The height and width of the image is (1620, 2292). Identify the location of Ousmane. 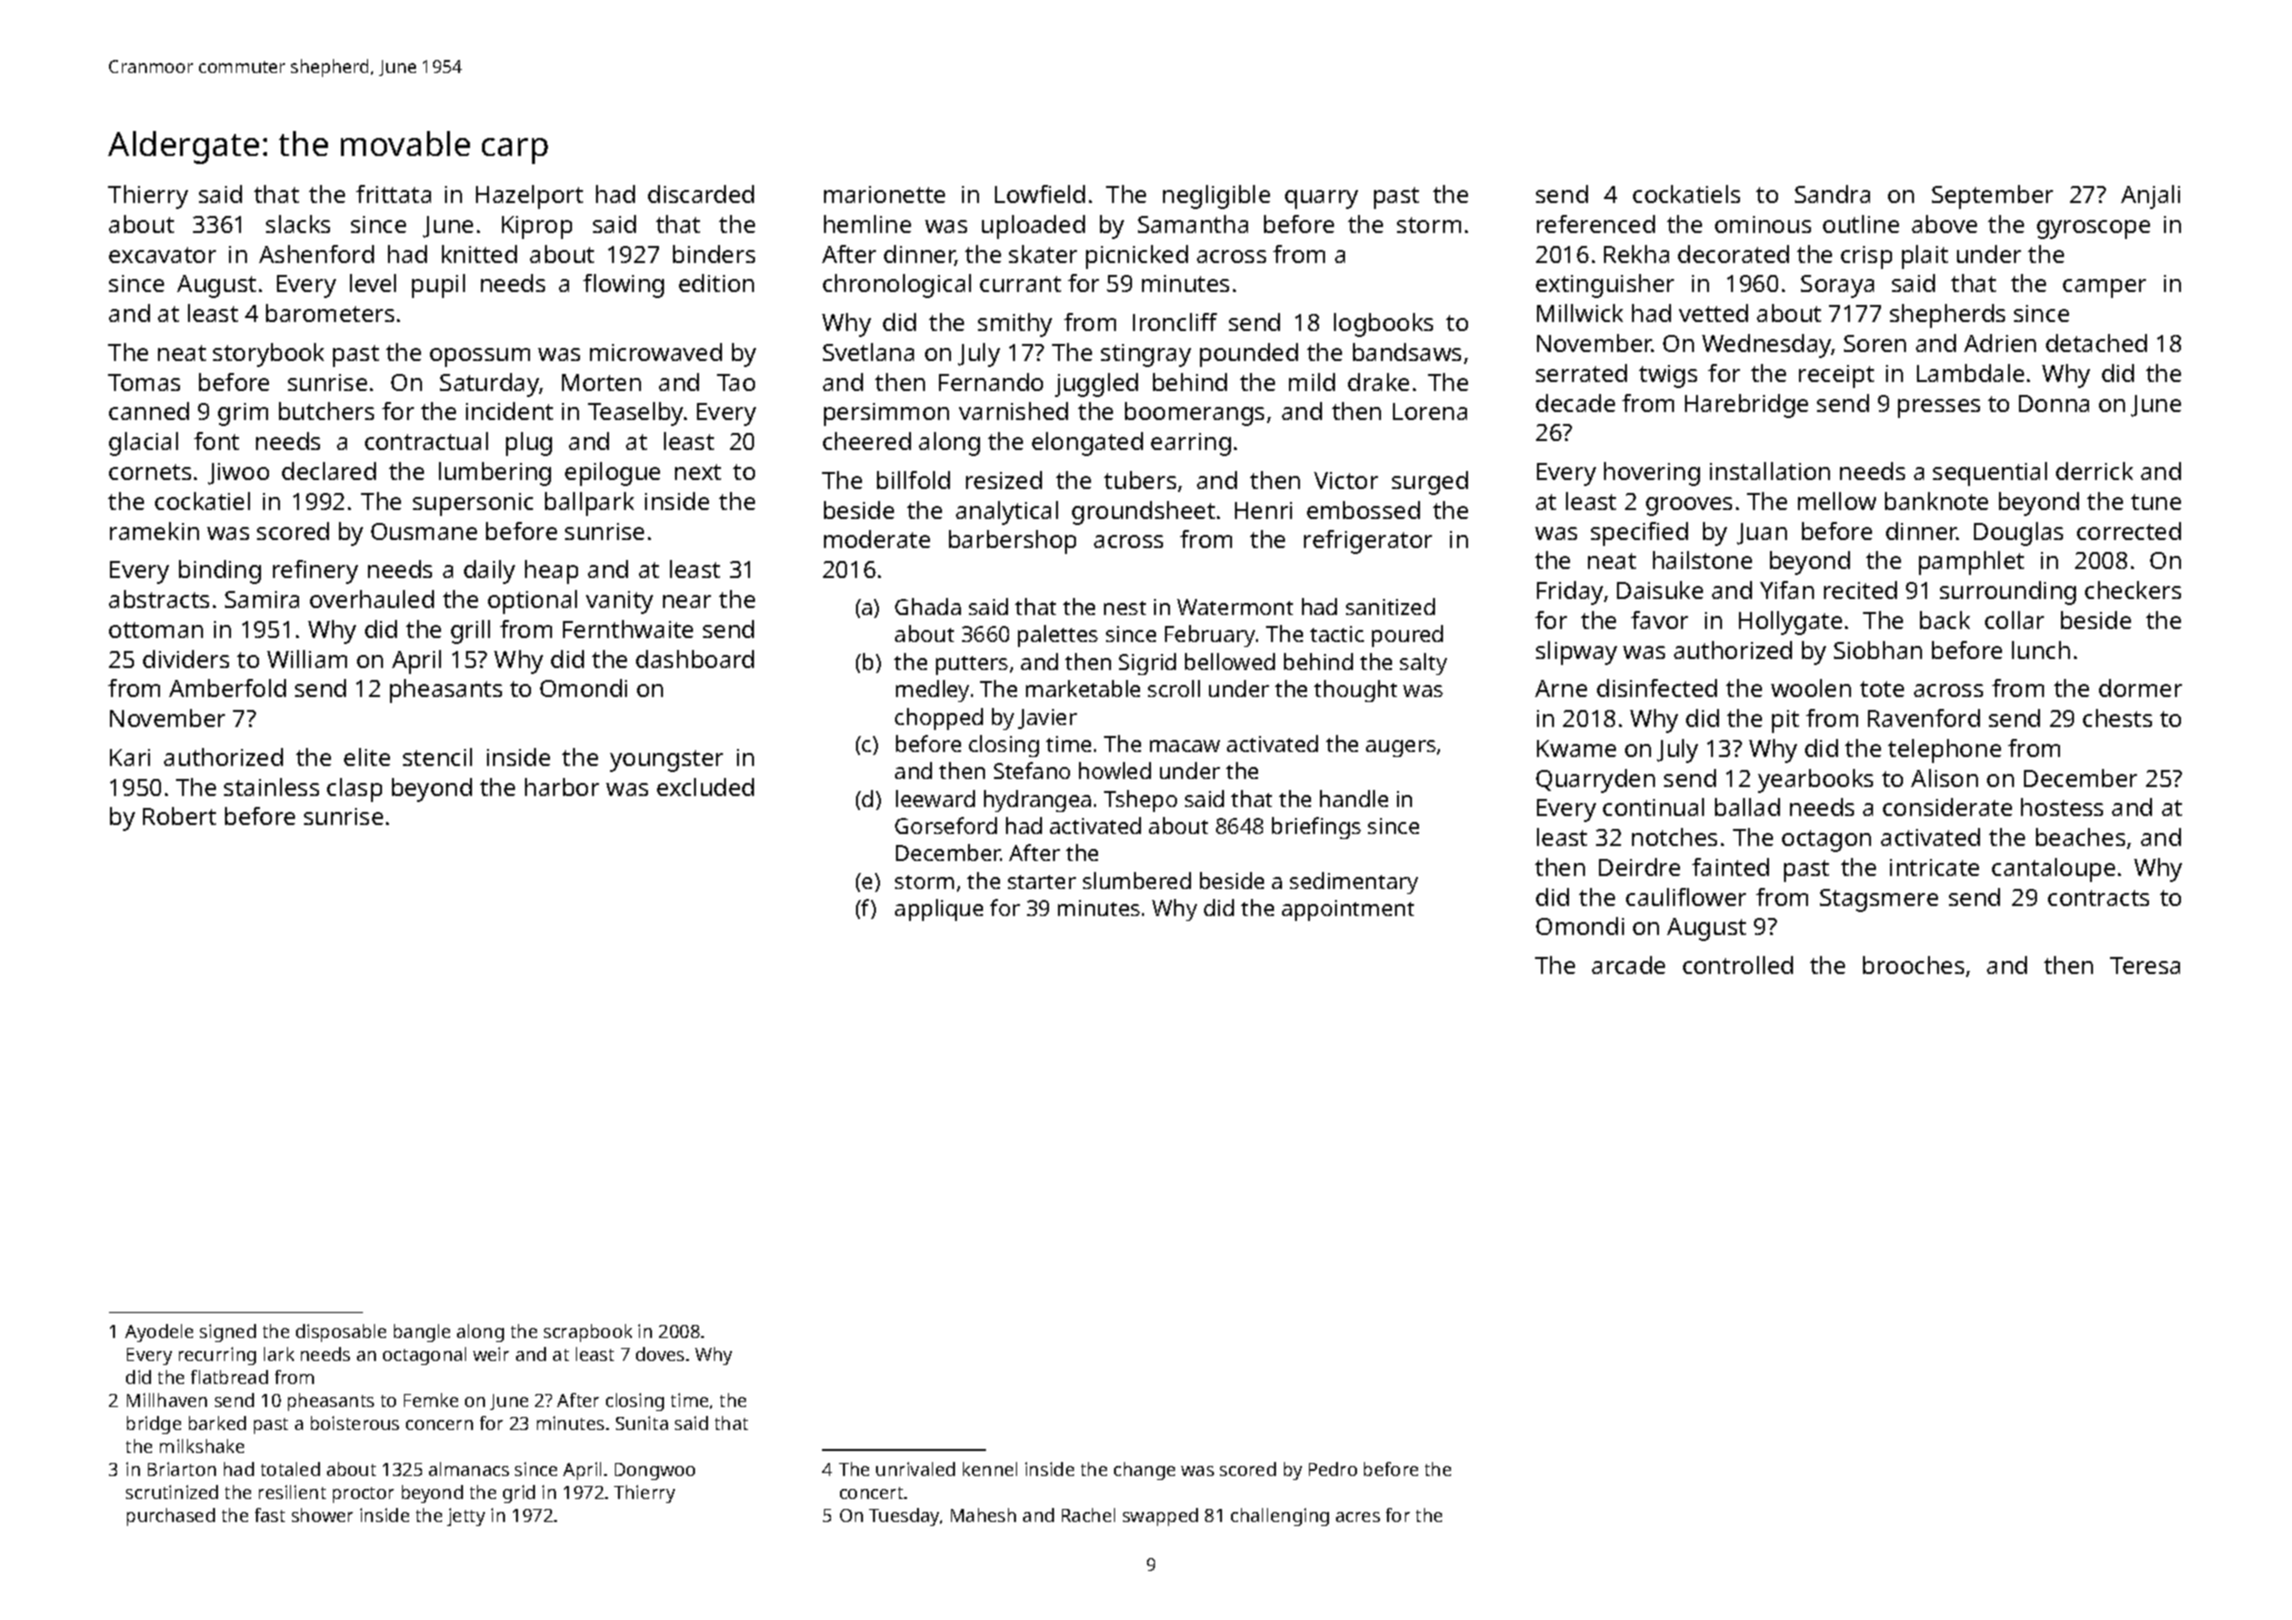
(424, 531).
